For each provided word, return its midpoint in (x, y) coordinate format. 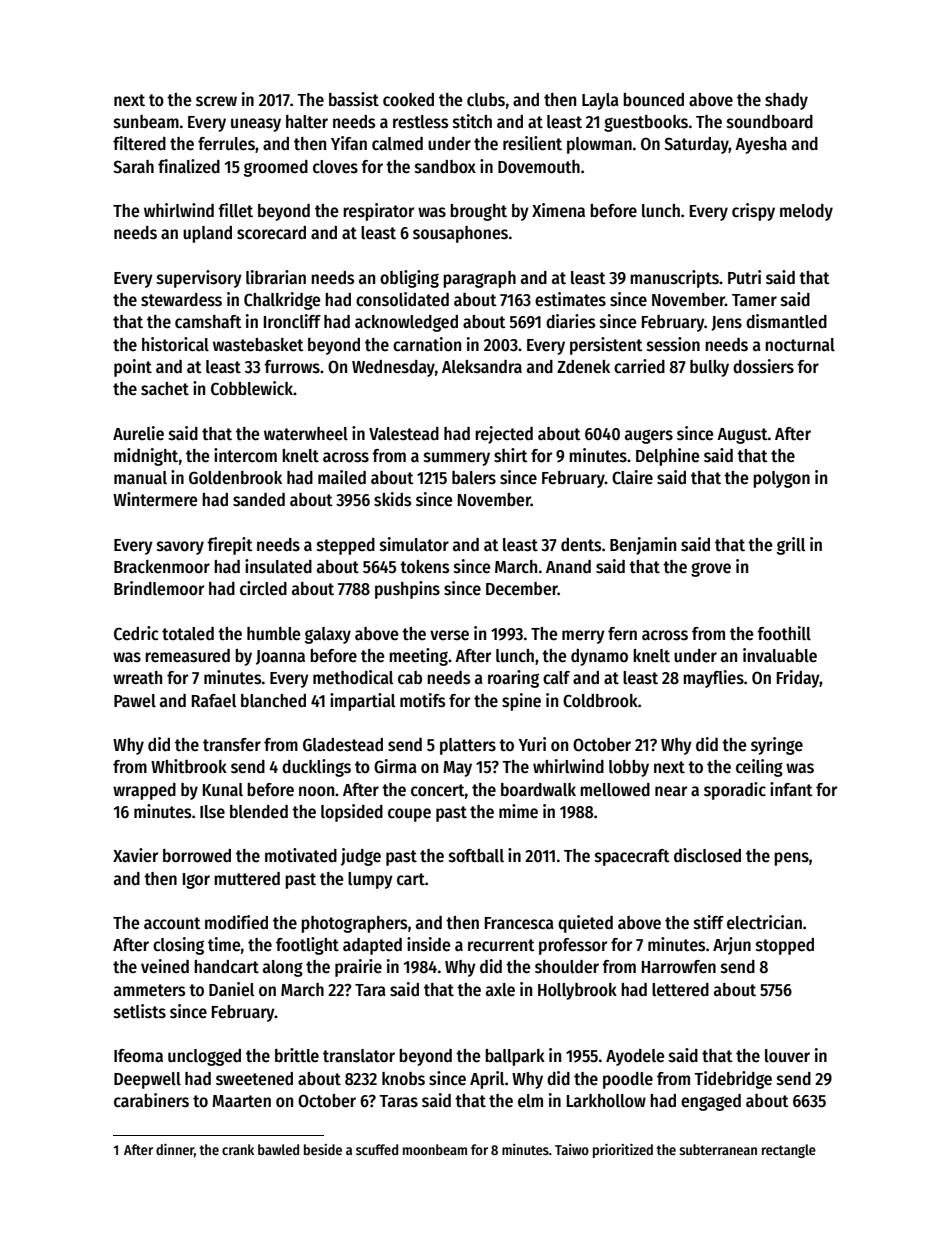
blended (259, 812)
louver (787, 1056)
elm (530, 1101)
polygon (781, 479)
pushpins (407, 590)
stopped (785, 946)
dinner (175, 1149)
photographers (354, 924)
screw (216, 101)
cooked (408, 100)
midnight (146, 457)
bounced (653, 100)
